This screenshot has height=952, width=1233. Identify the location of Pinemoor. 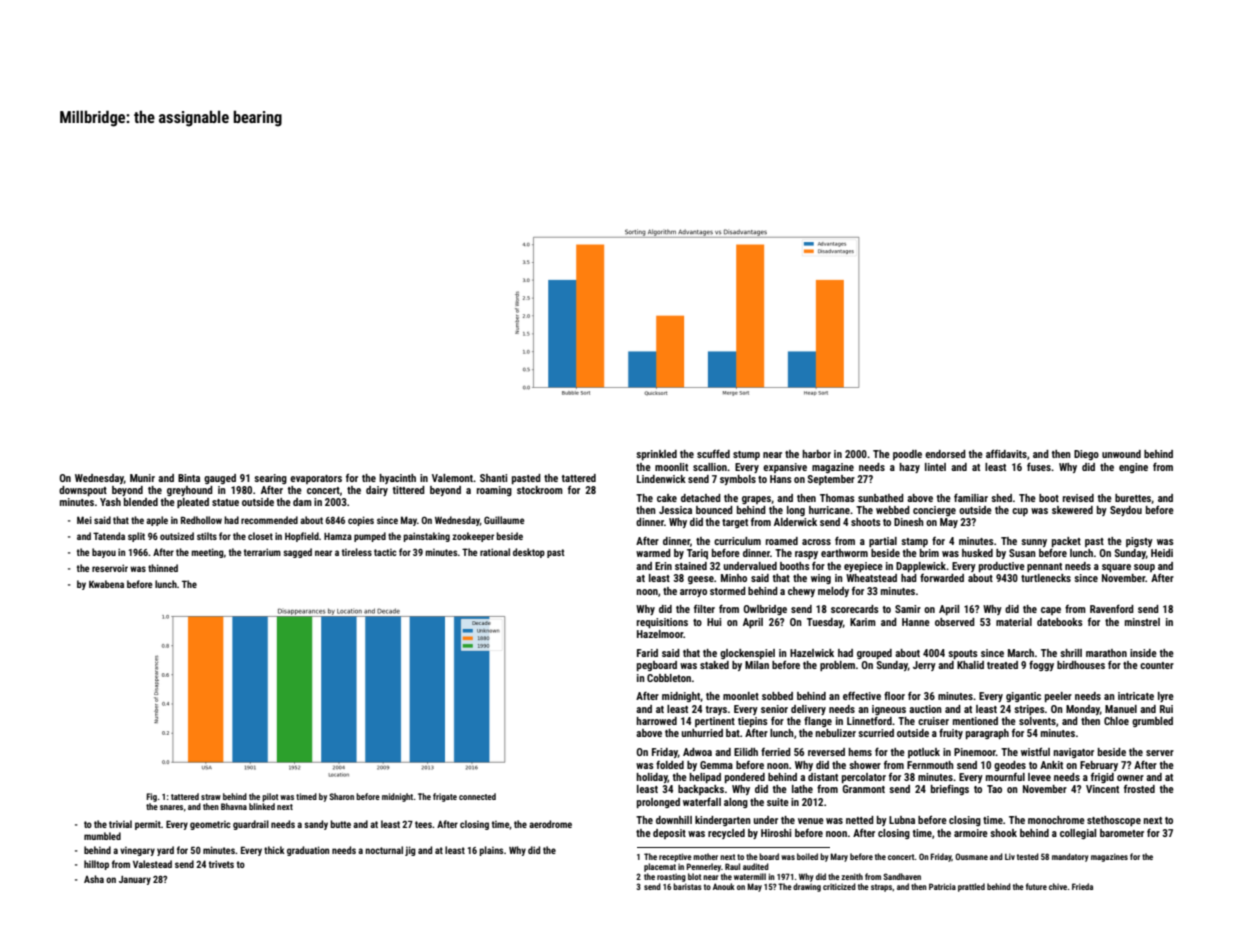
(975, 752).
